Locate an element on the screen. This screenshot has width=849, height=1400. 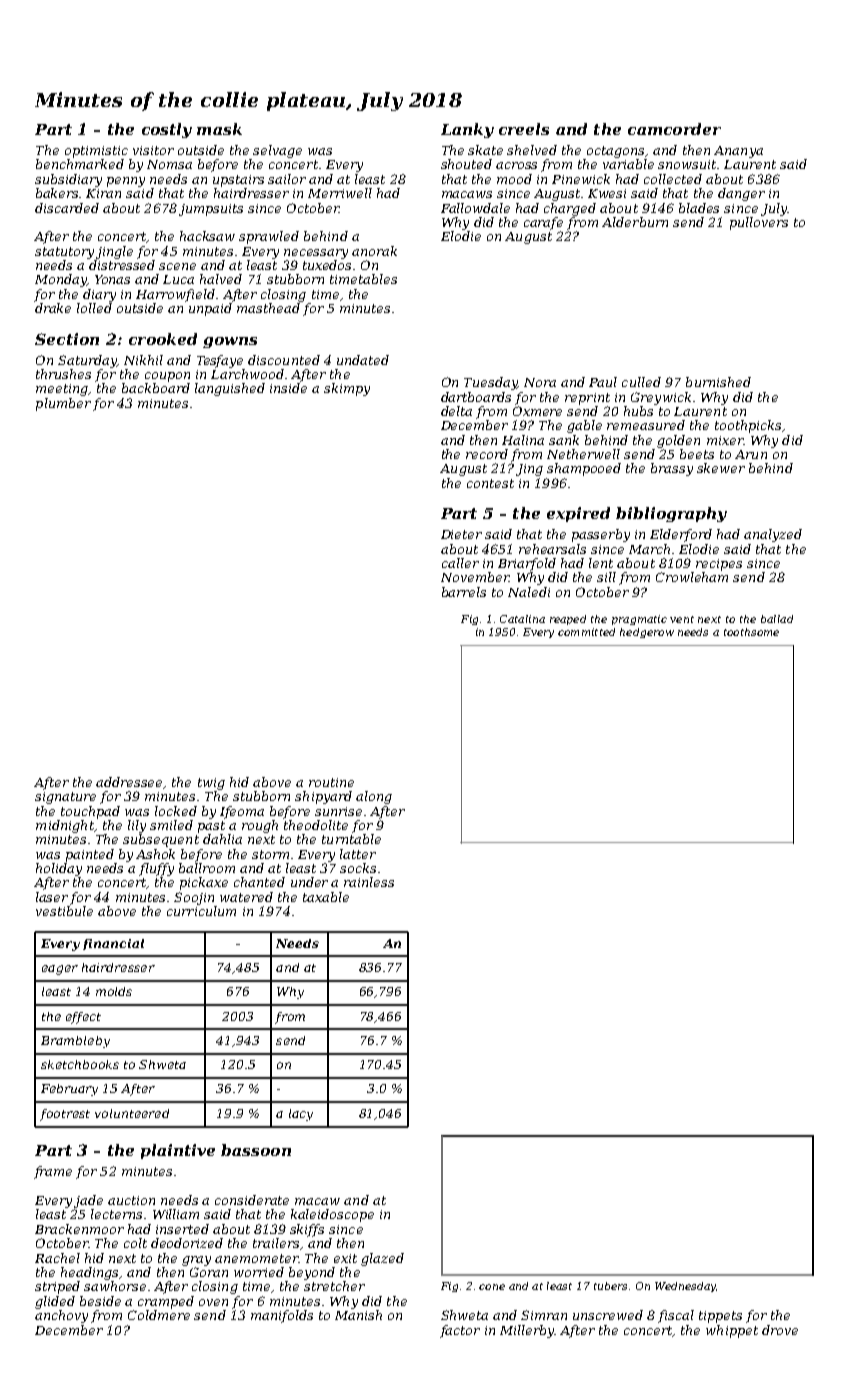
Alderburn is located at coordinates (635, 222).
